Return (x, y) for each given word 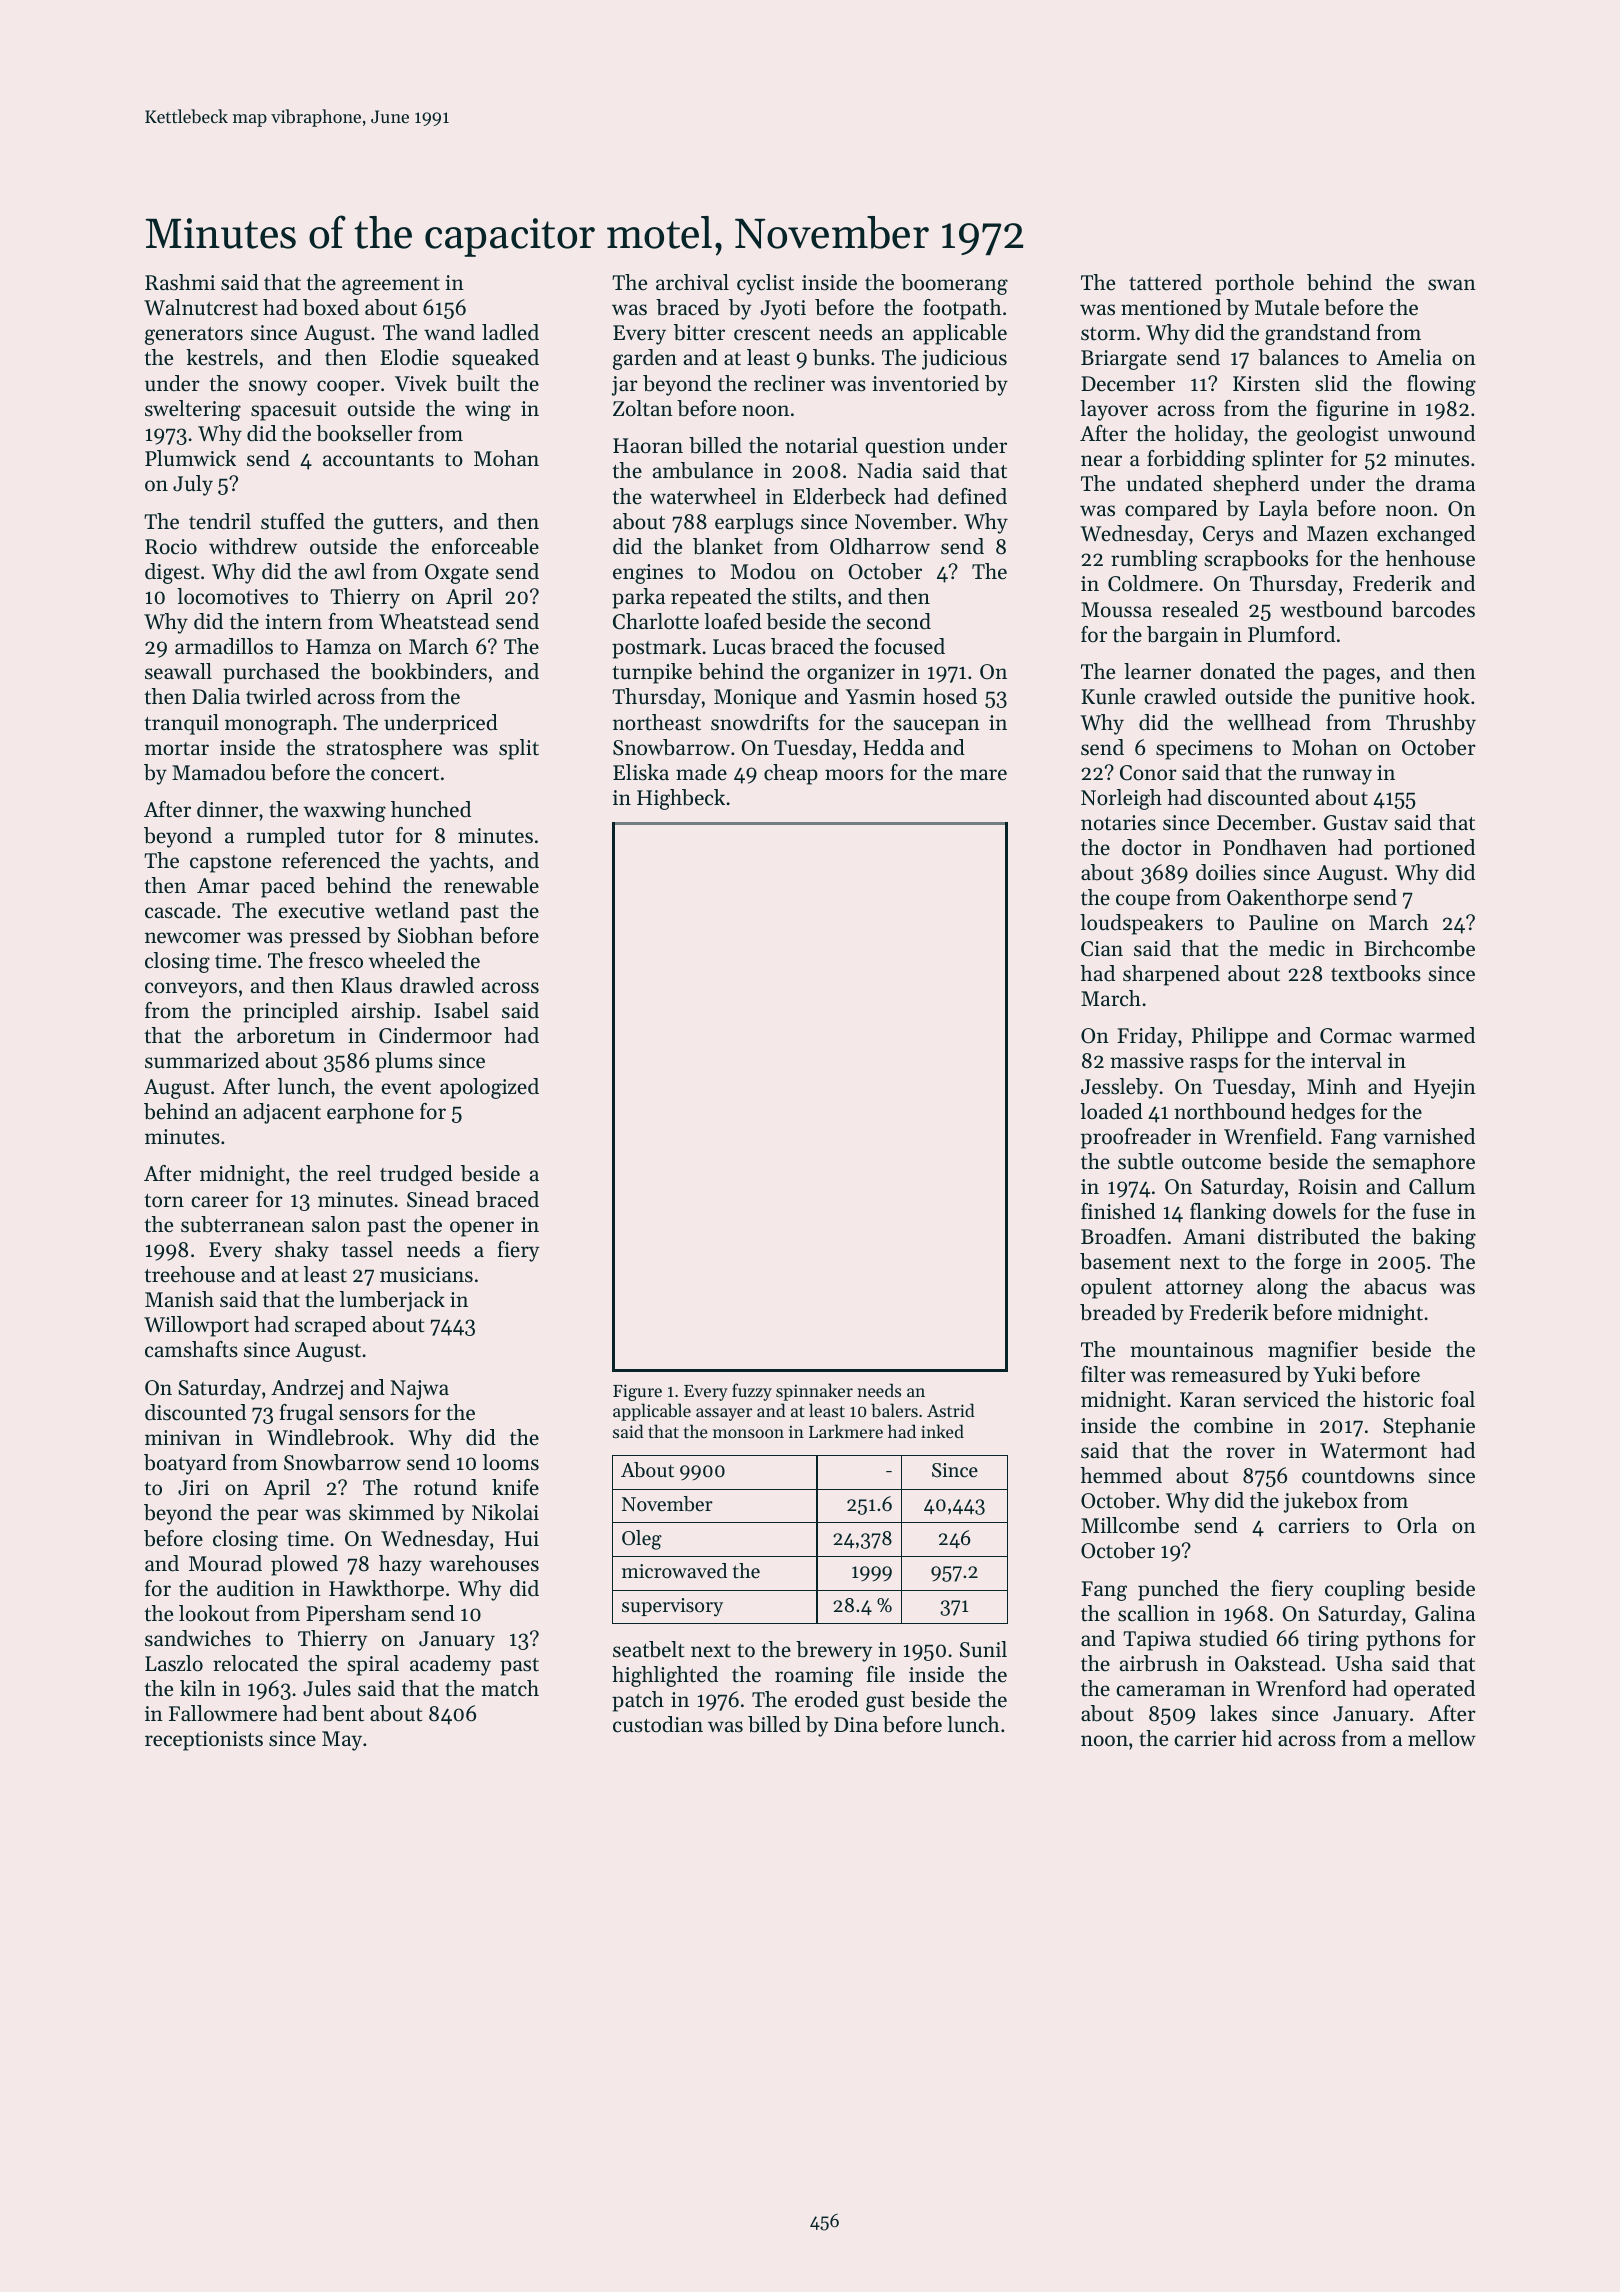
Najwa (420, 1390)
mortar (177, 749)
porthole (1254, 284)
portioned (1429, 849)
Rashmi (180, 282)
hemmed (1121, 1475)
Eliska (641, 772)
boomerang (954, 284)
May (342, 1741)
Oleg (642, 1540)
